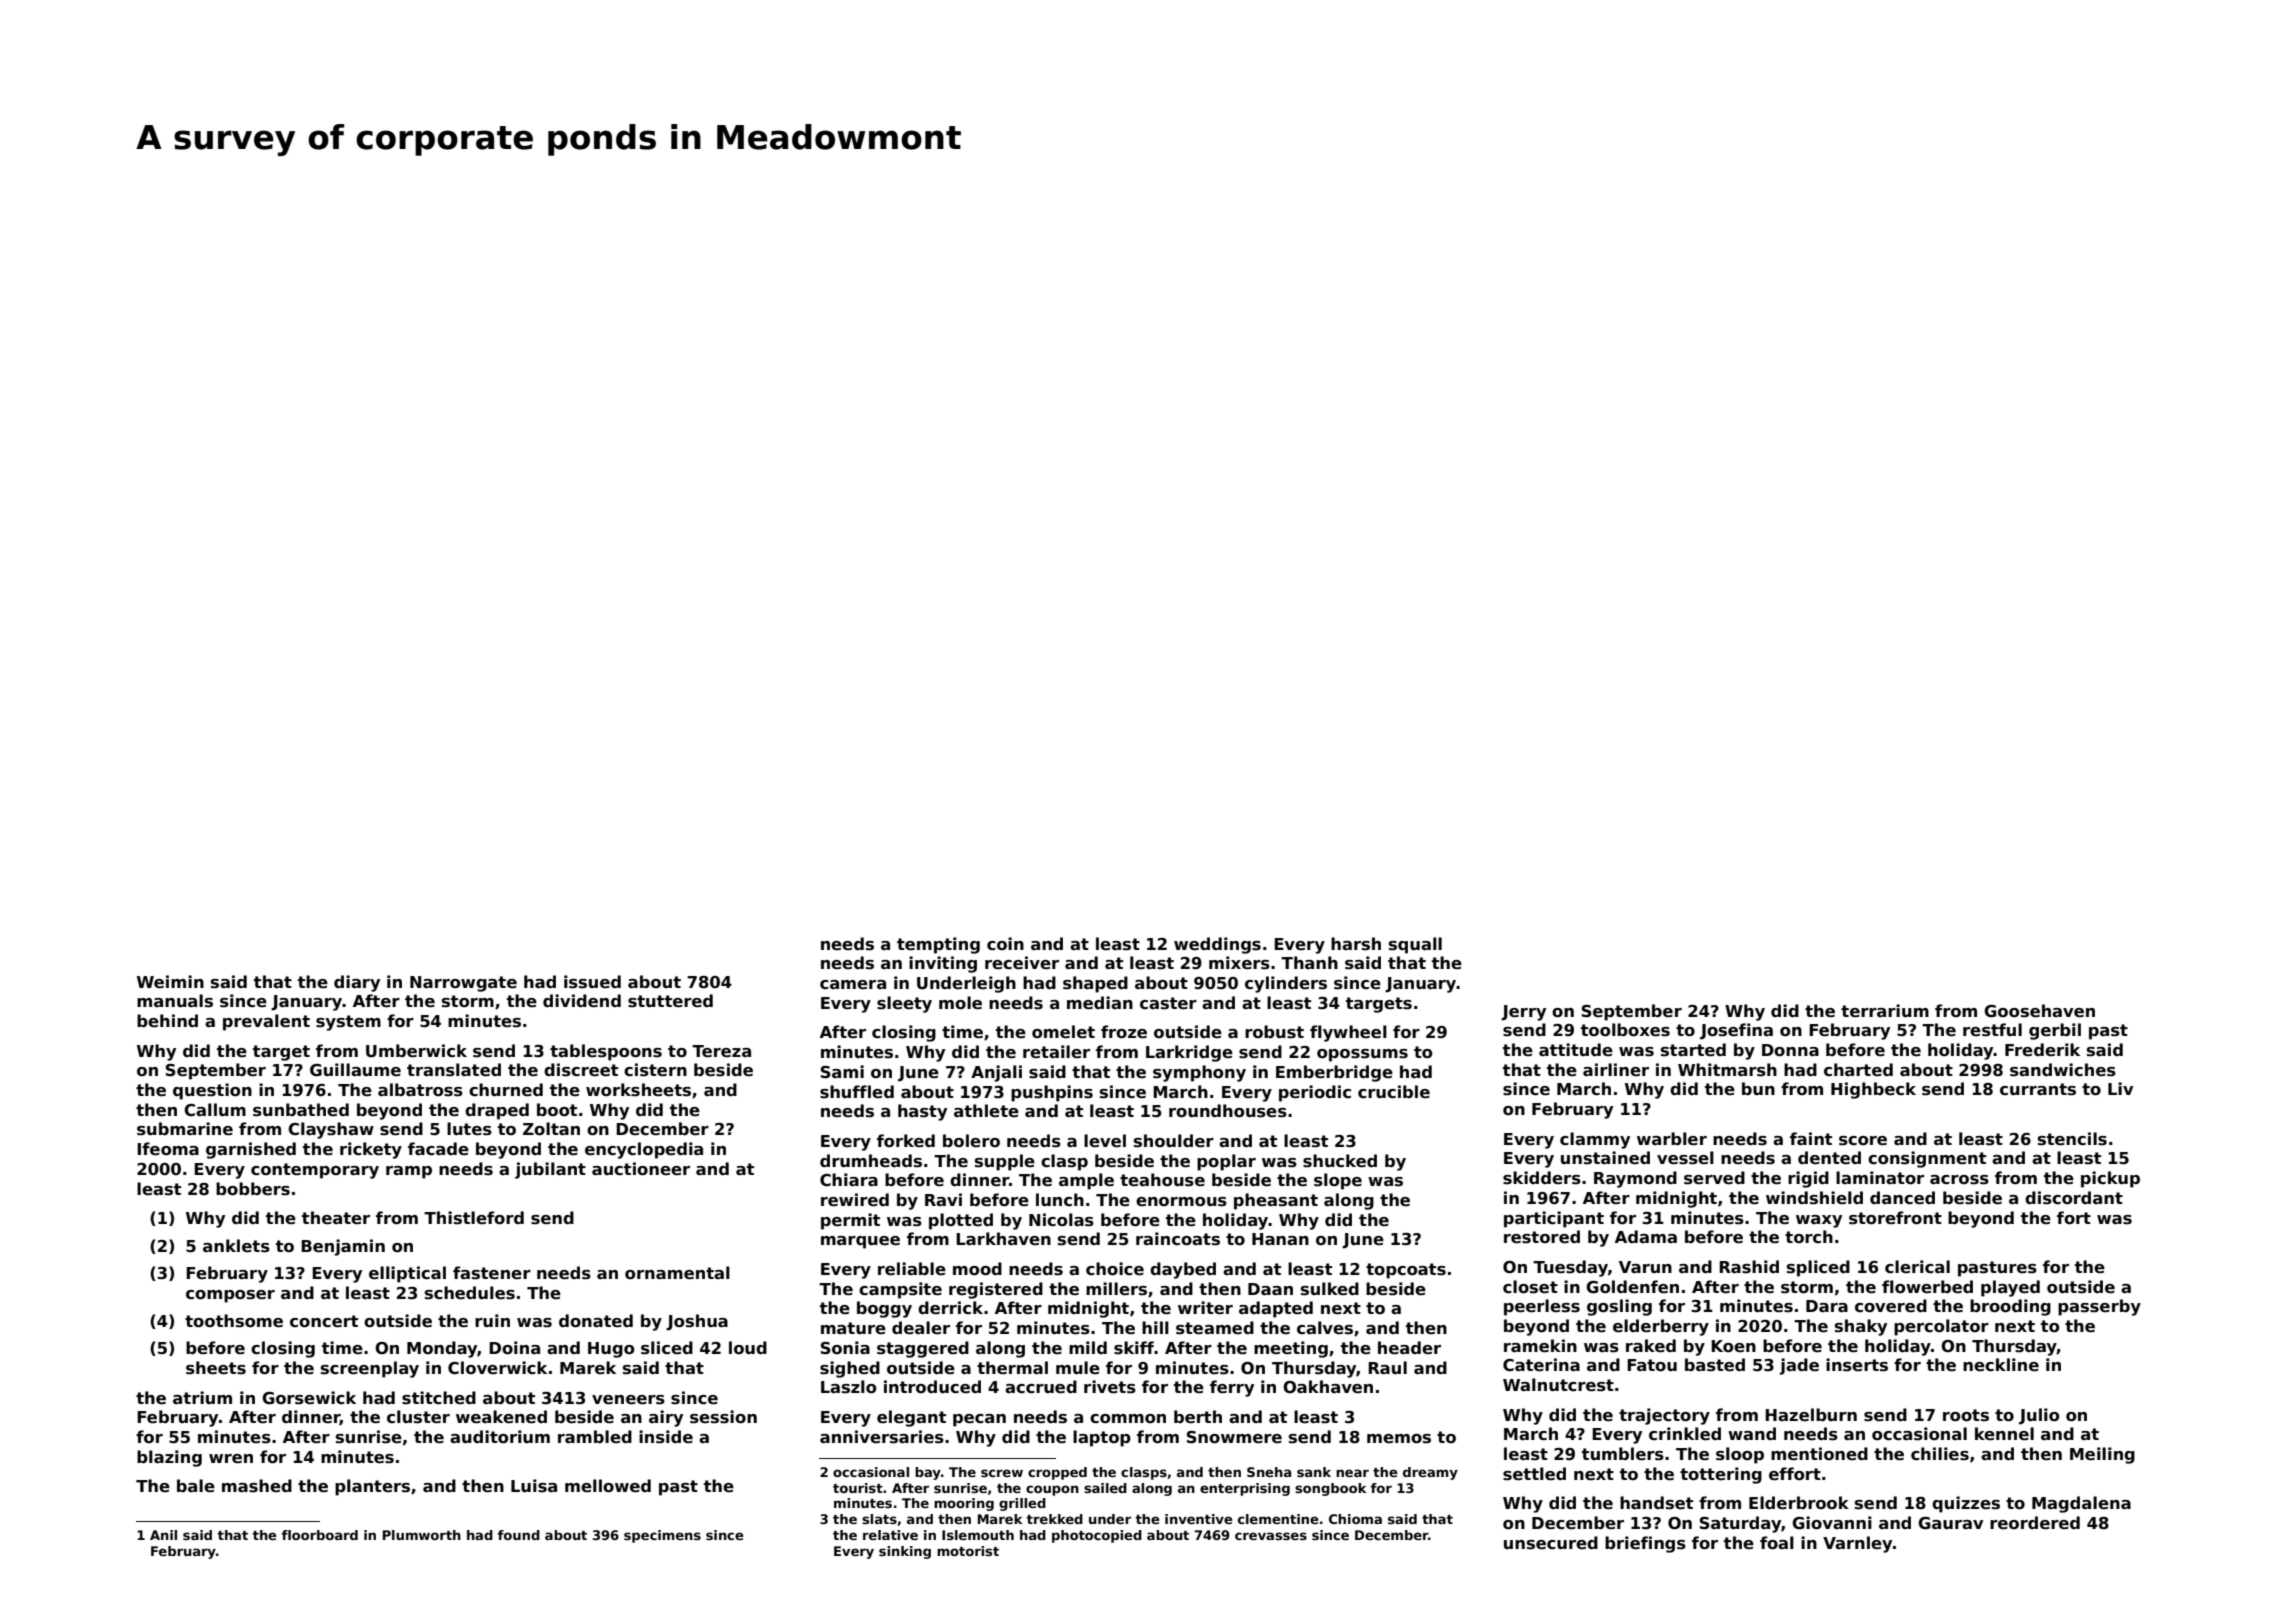  What do you see at coordinates (1328, 1387) in the screenshot?
I see `Oakhaven` at bounding box center [1328, 1387].
